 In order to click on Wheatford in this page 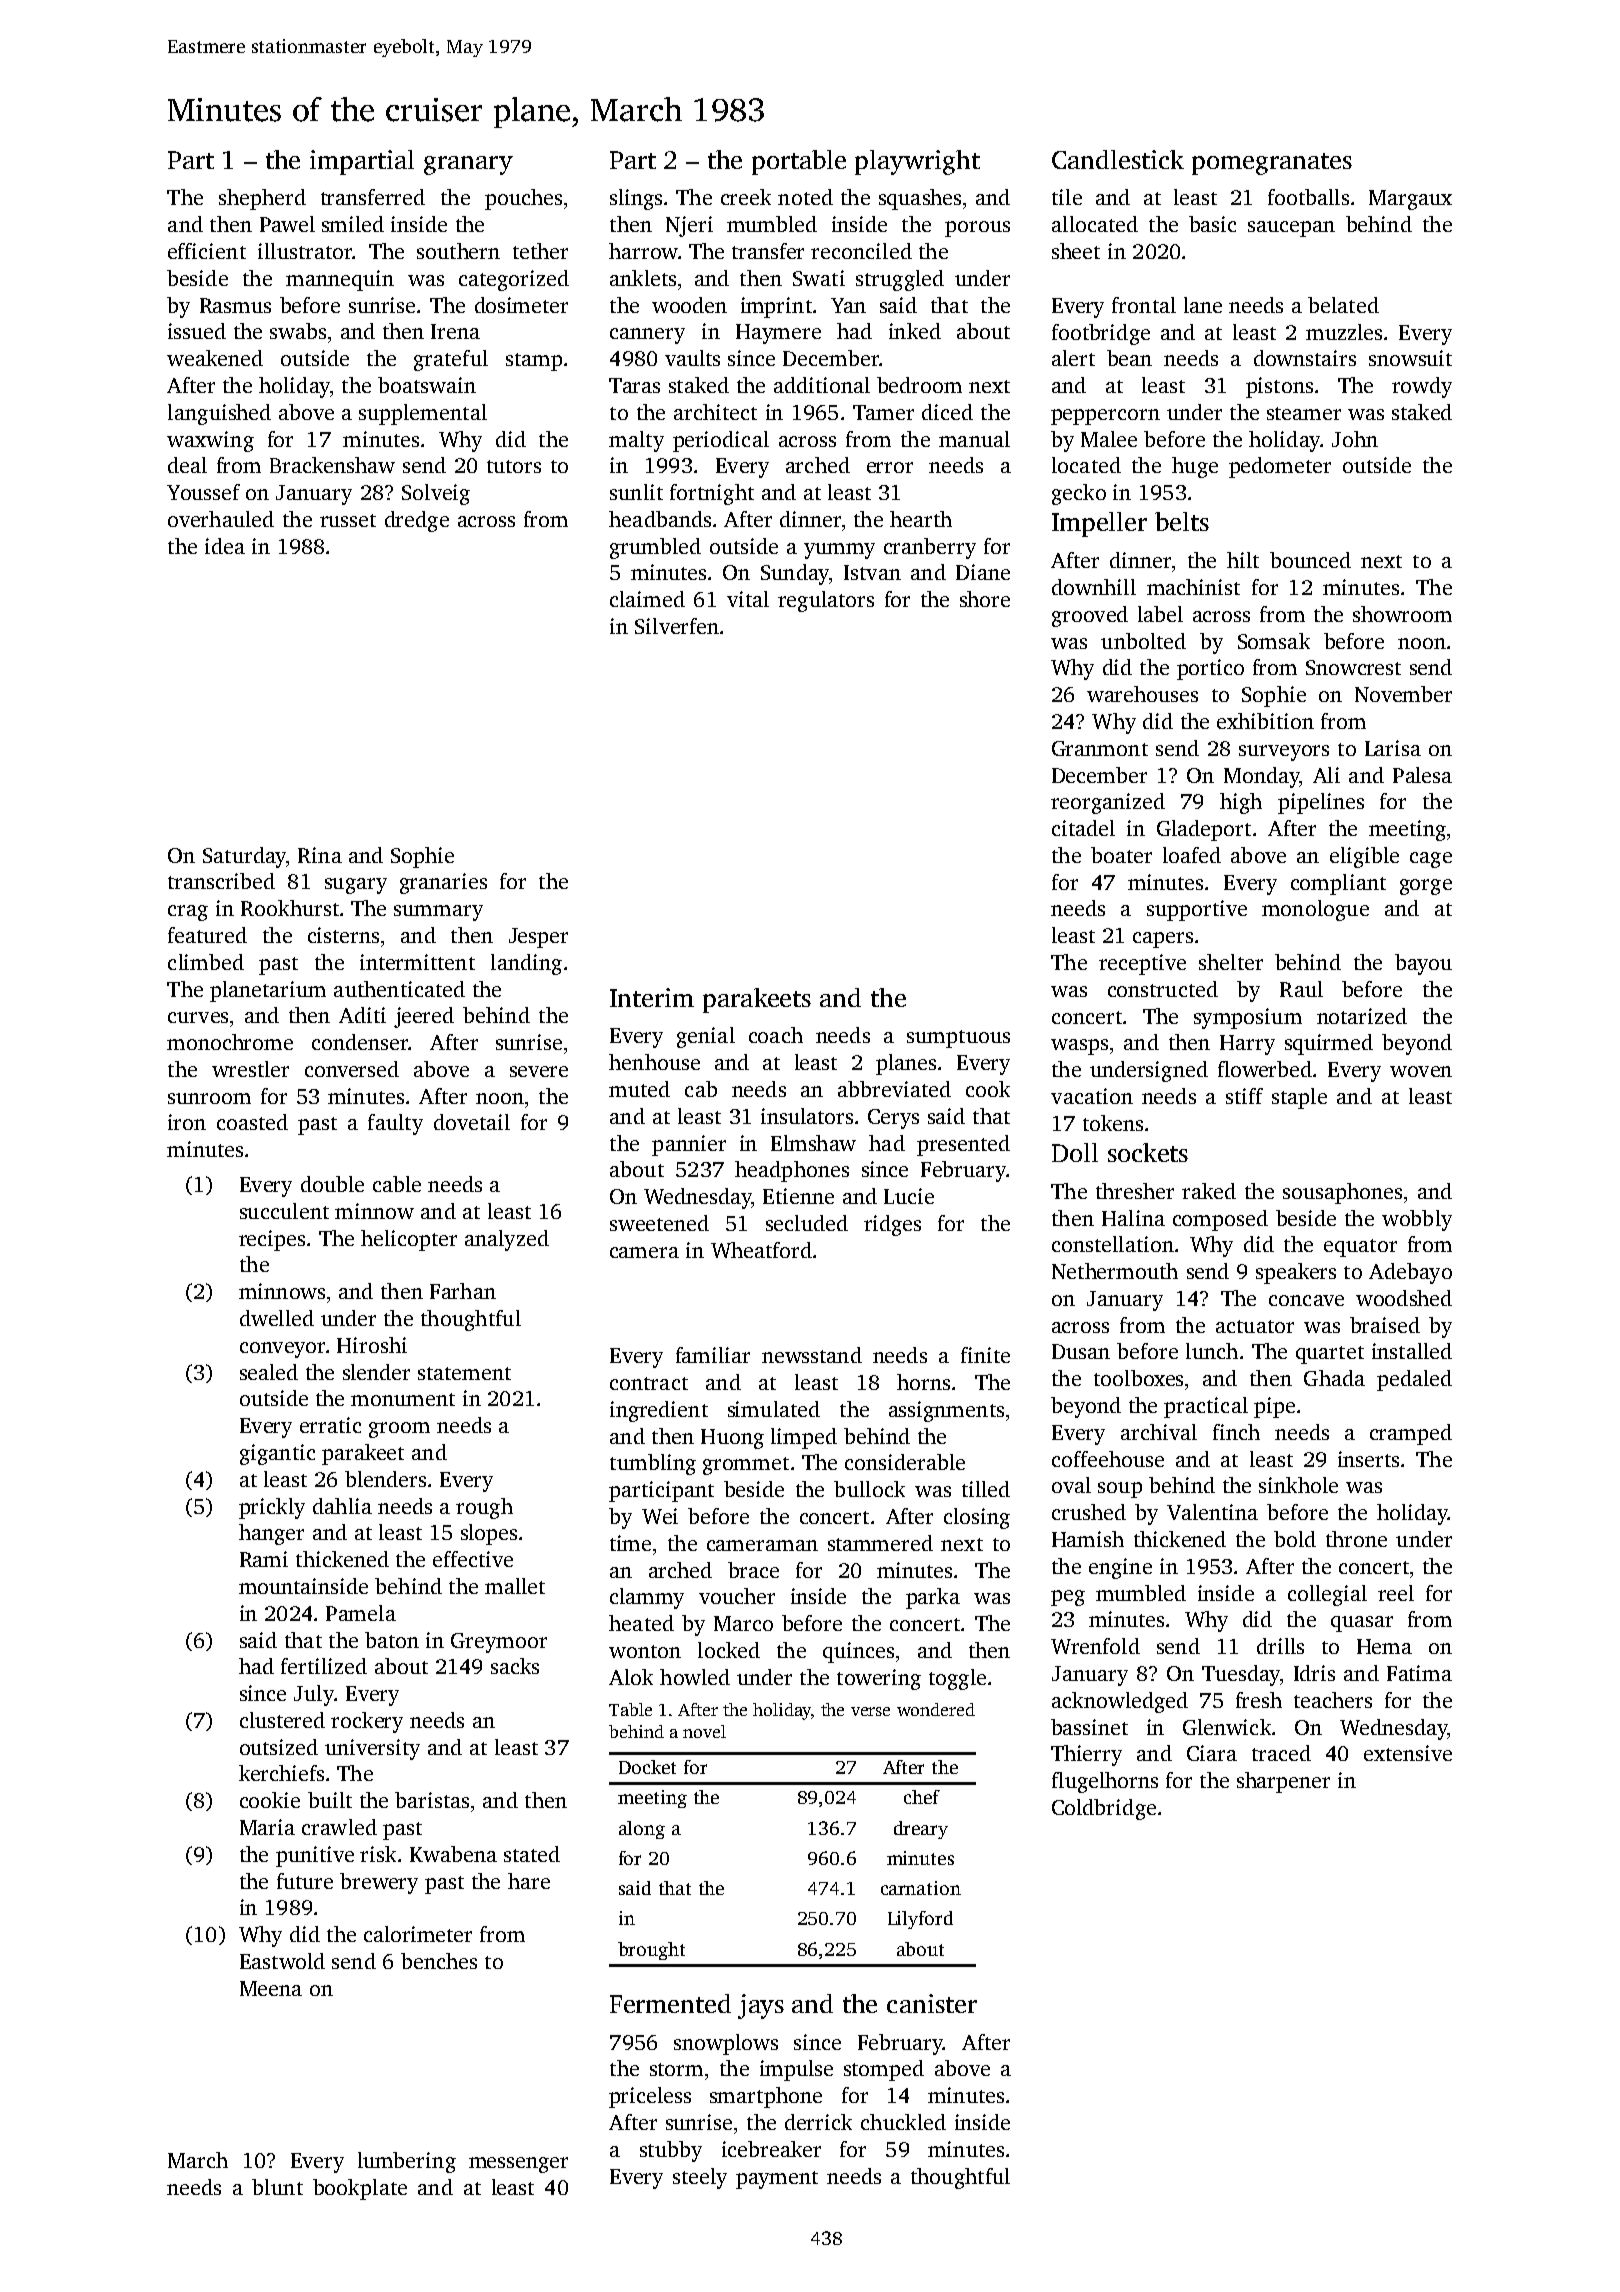, I will do `click(761, 1250)`.
